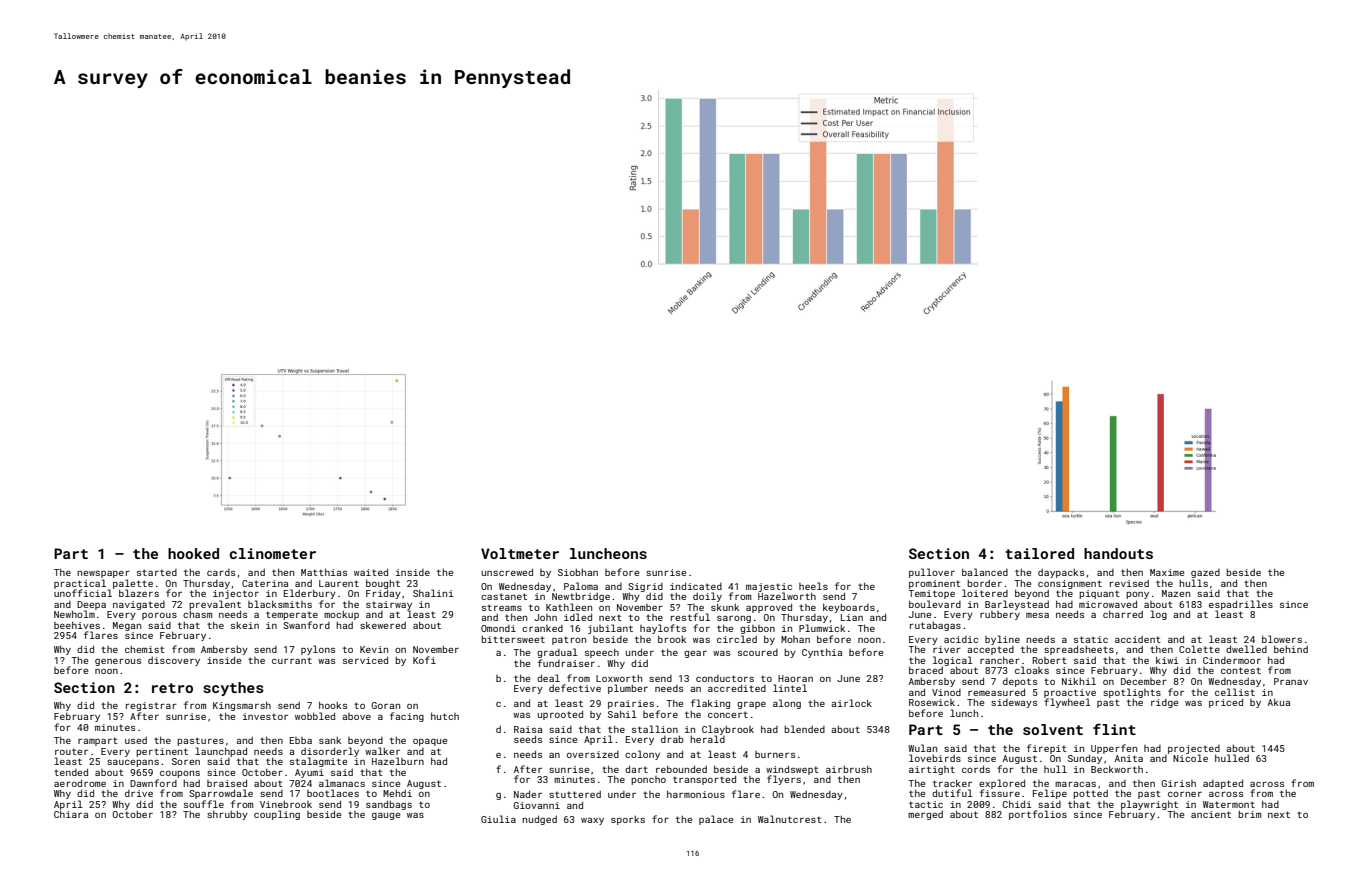 This image has height=887, width=1372. Describe the element at coordinates (1039, 553) in the image. I see `tailored` at that location.
